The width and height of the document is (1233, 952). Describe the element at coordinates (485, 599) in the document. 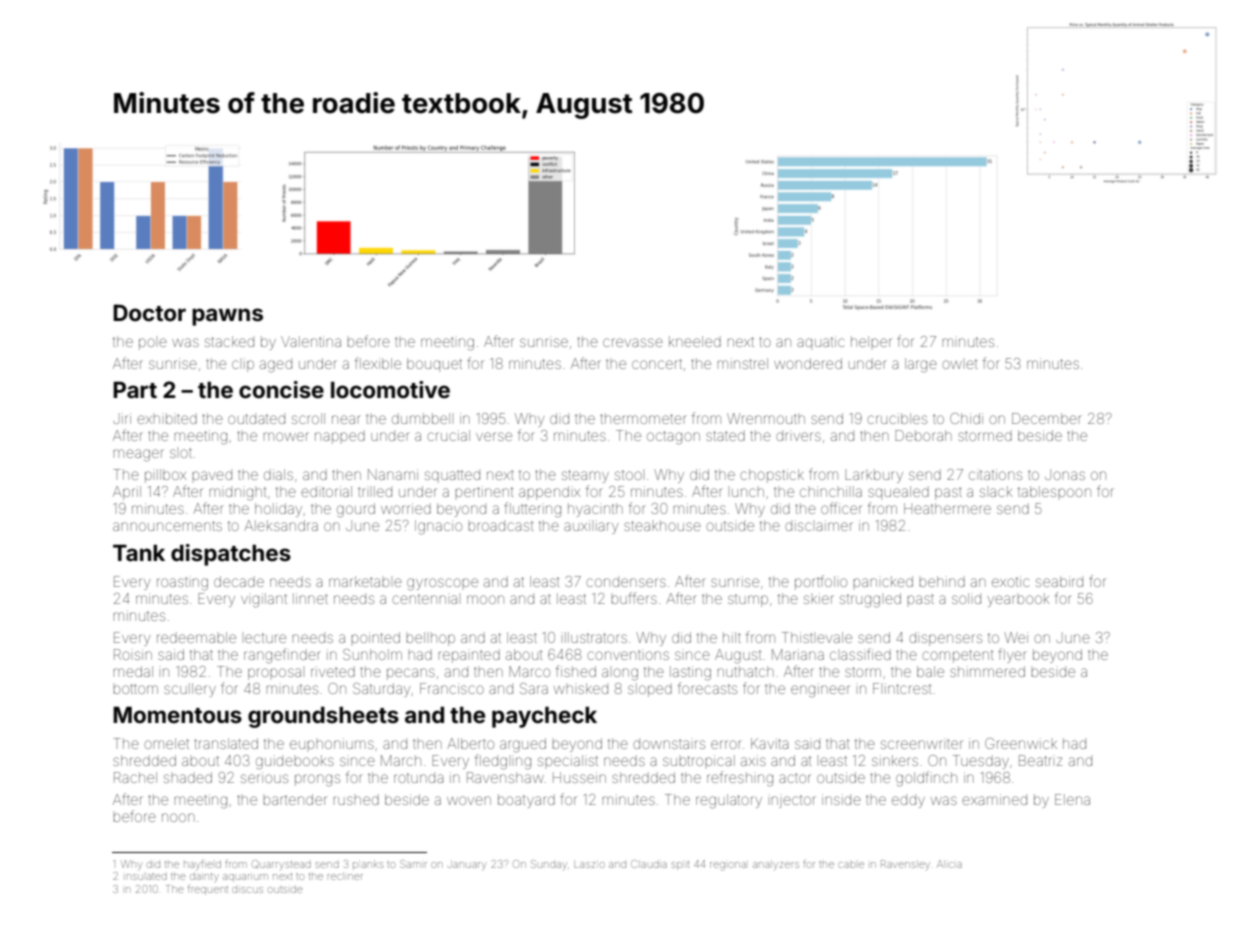

I see `moon` at that location.
